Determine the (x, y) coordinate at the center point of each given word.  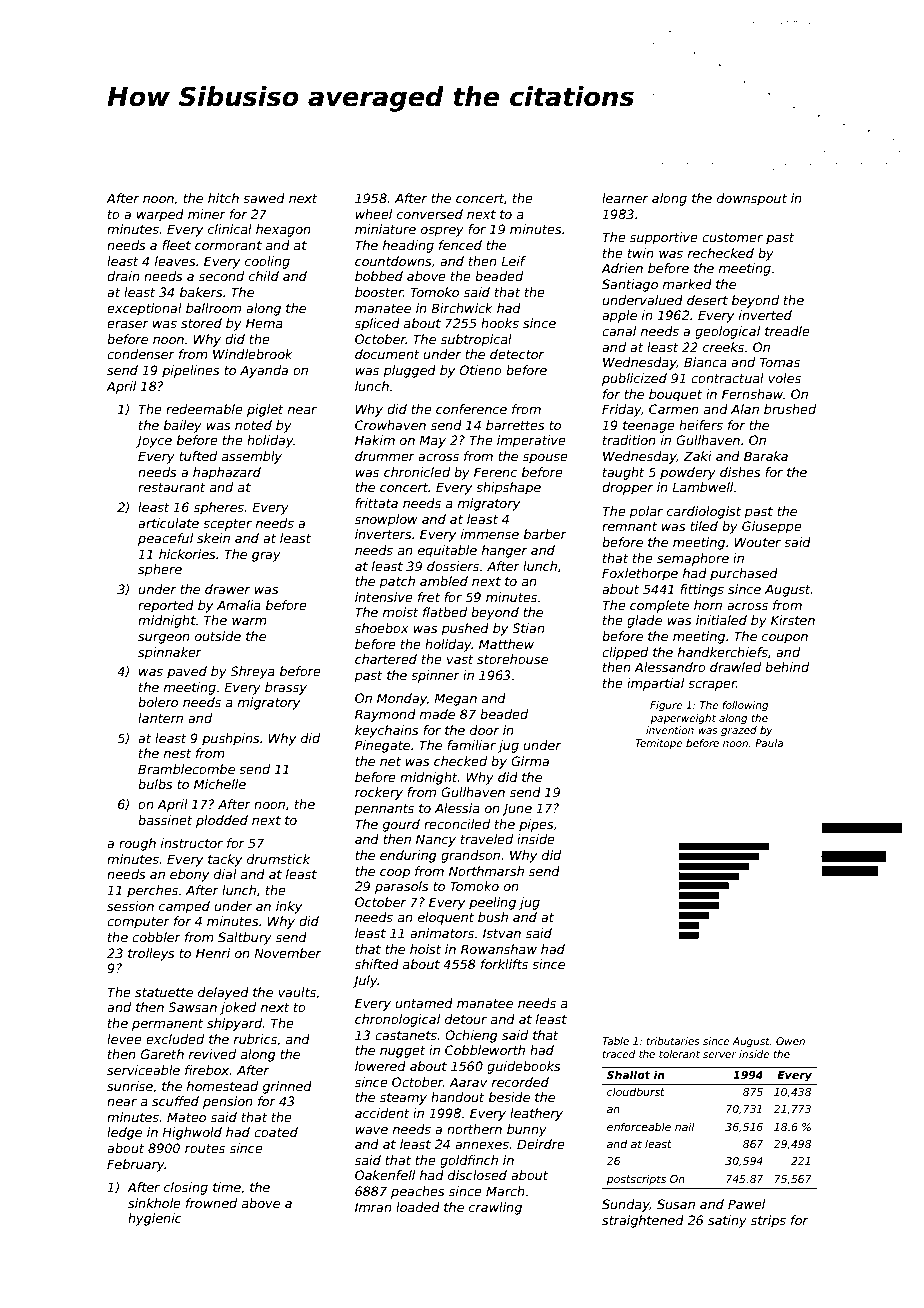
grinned (287, 1087)
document (387, 354)
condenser (141, 354)
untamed (424, 1003)
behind (787, 667)
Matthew (506, 644)
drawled (735, 667)
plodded (222, 821)
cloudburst (636, 1091)
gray (266, 557)
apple (619, 316)
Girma (530, 761)
